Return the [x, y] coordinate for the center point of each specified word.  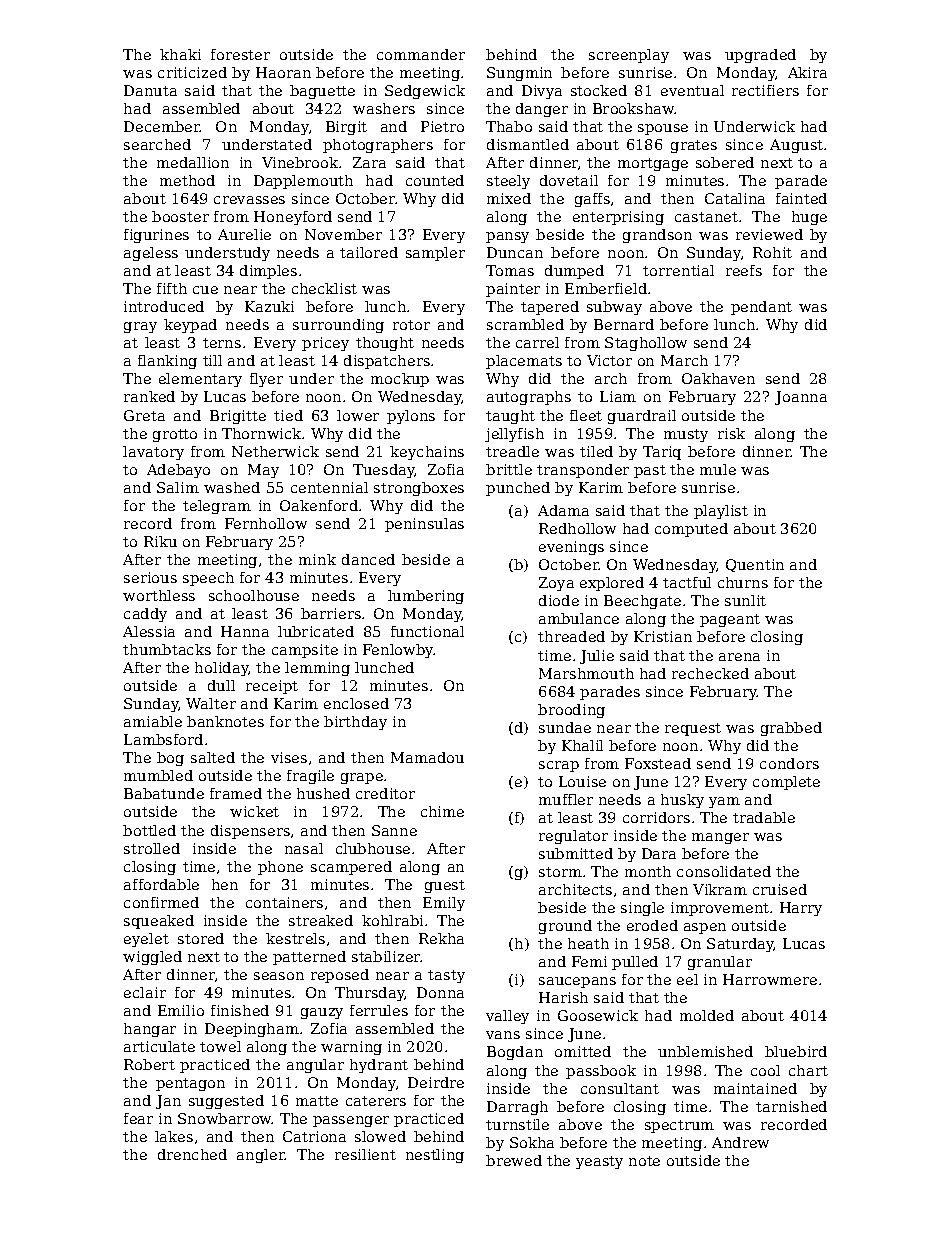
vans [503, 1035]
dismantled [528, 144]
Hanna [245, 631]
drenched [192, 1154]
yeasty [599, 1162]
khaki [180, 54]
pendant [761, 308]
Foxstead [658, 763]
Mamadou [427, 757]
